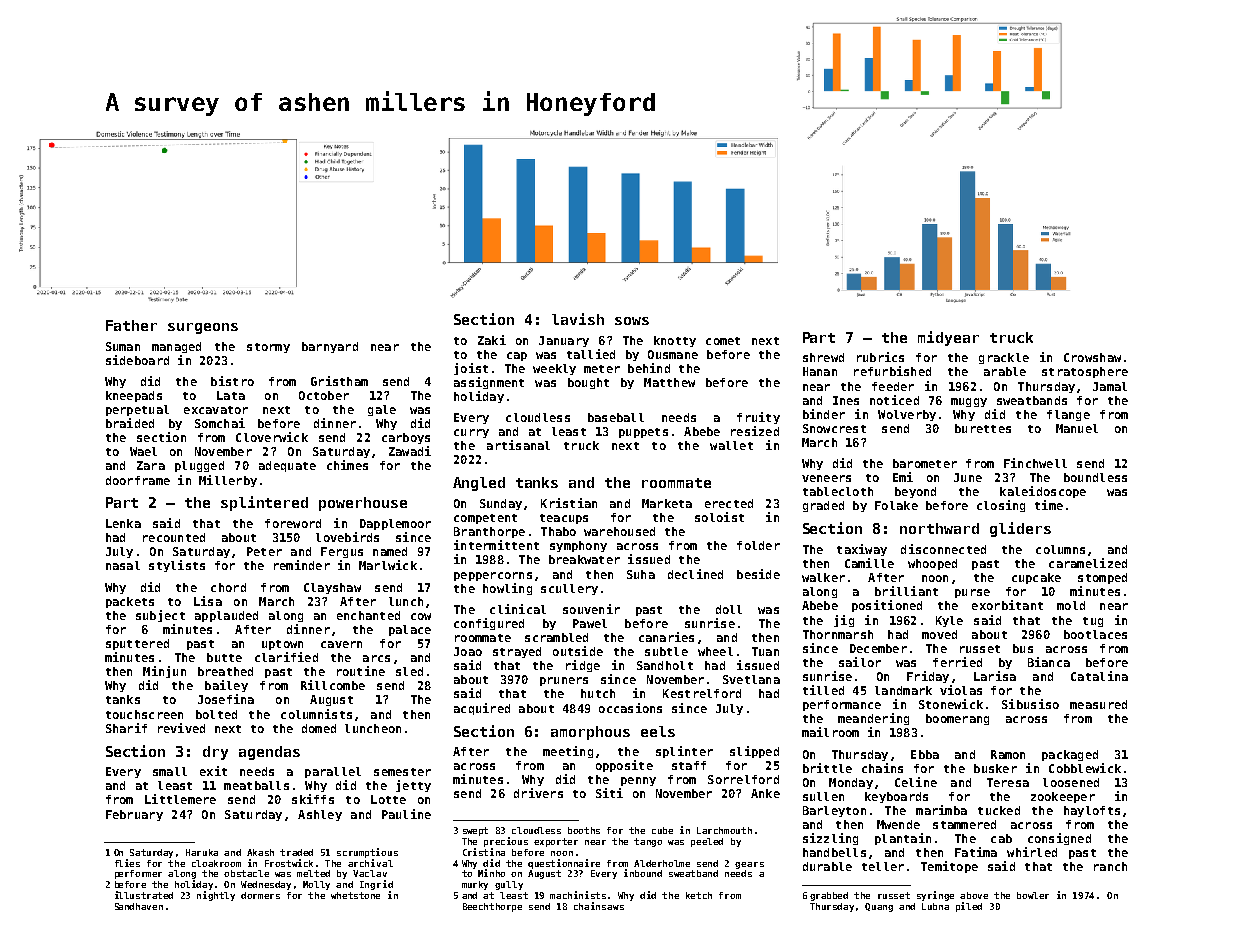 The height and width of the document is (952, 1233). I want to click on adequate, so click(287, 466).
